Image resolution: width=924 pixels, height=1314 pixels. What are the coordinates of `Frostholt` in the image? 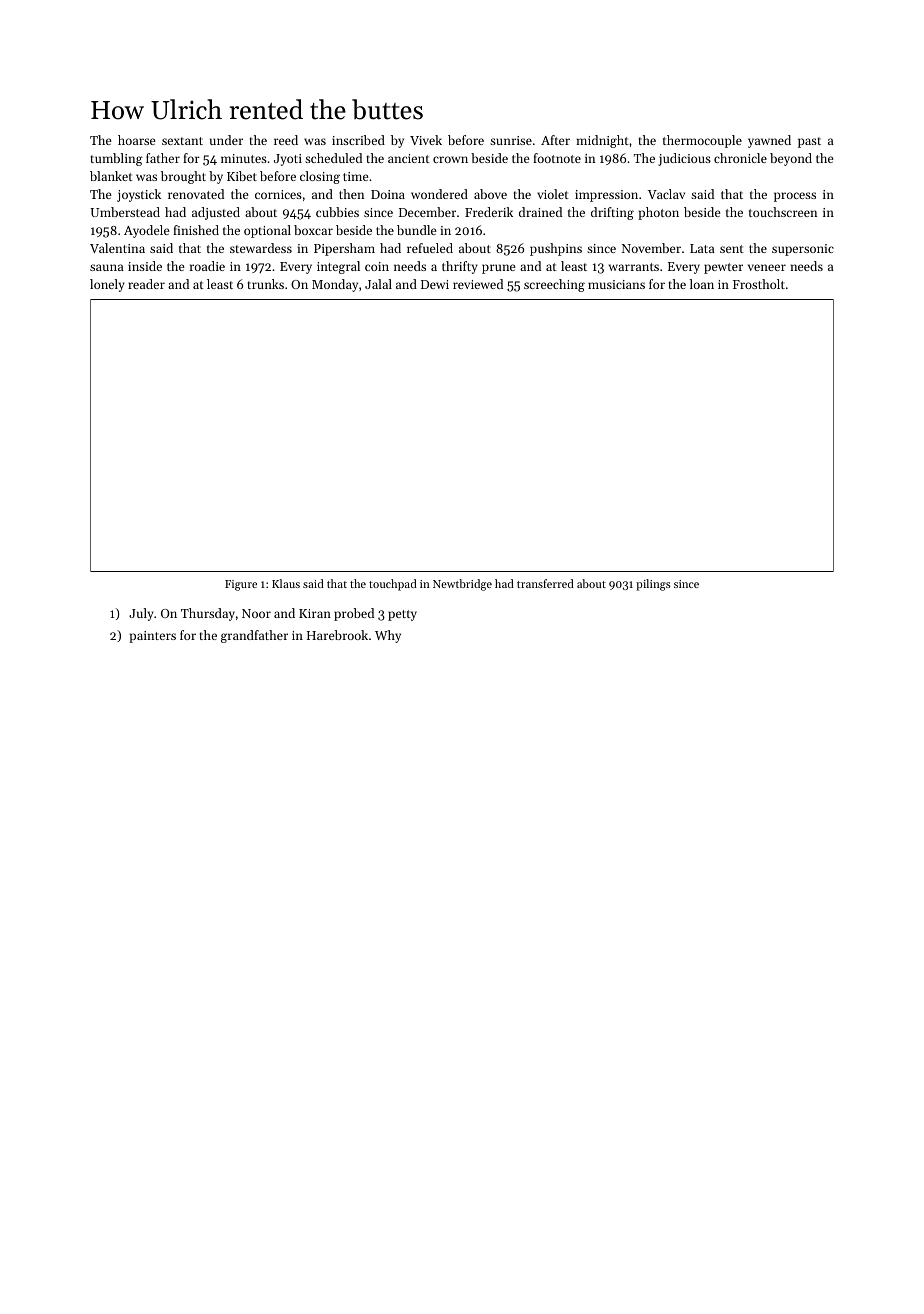 It's located at (759, 284).
